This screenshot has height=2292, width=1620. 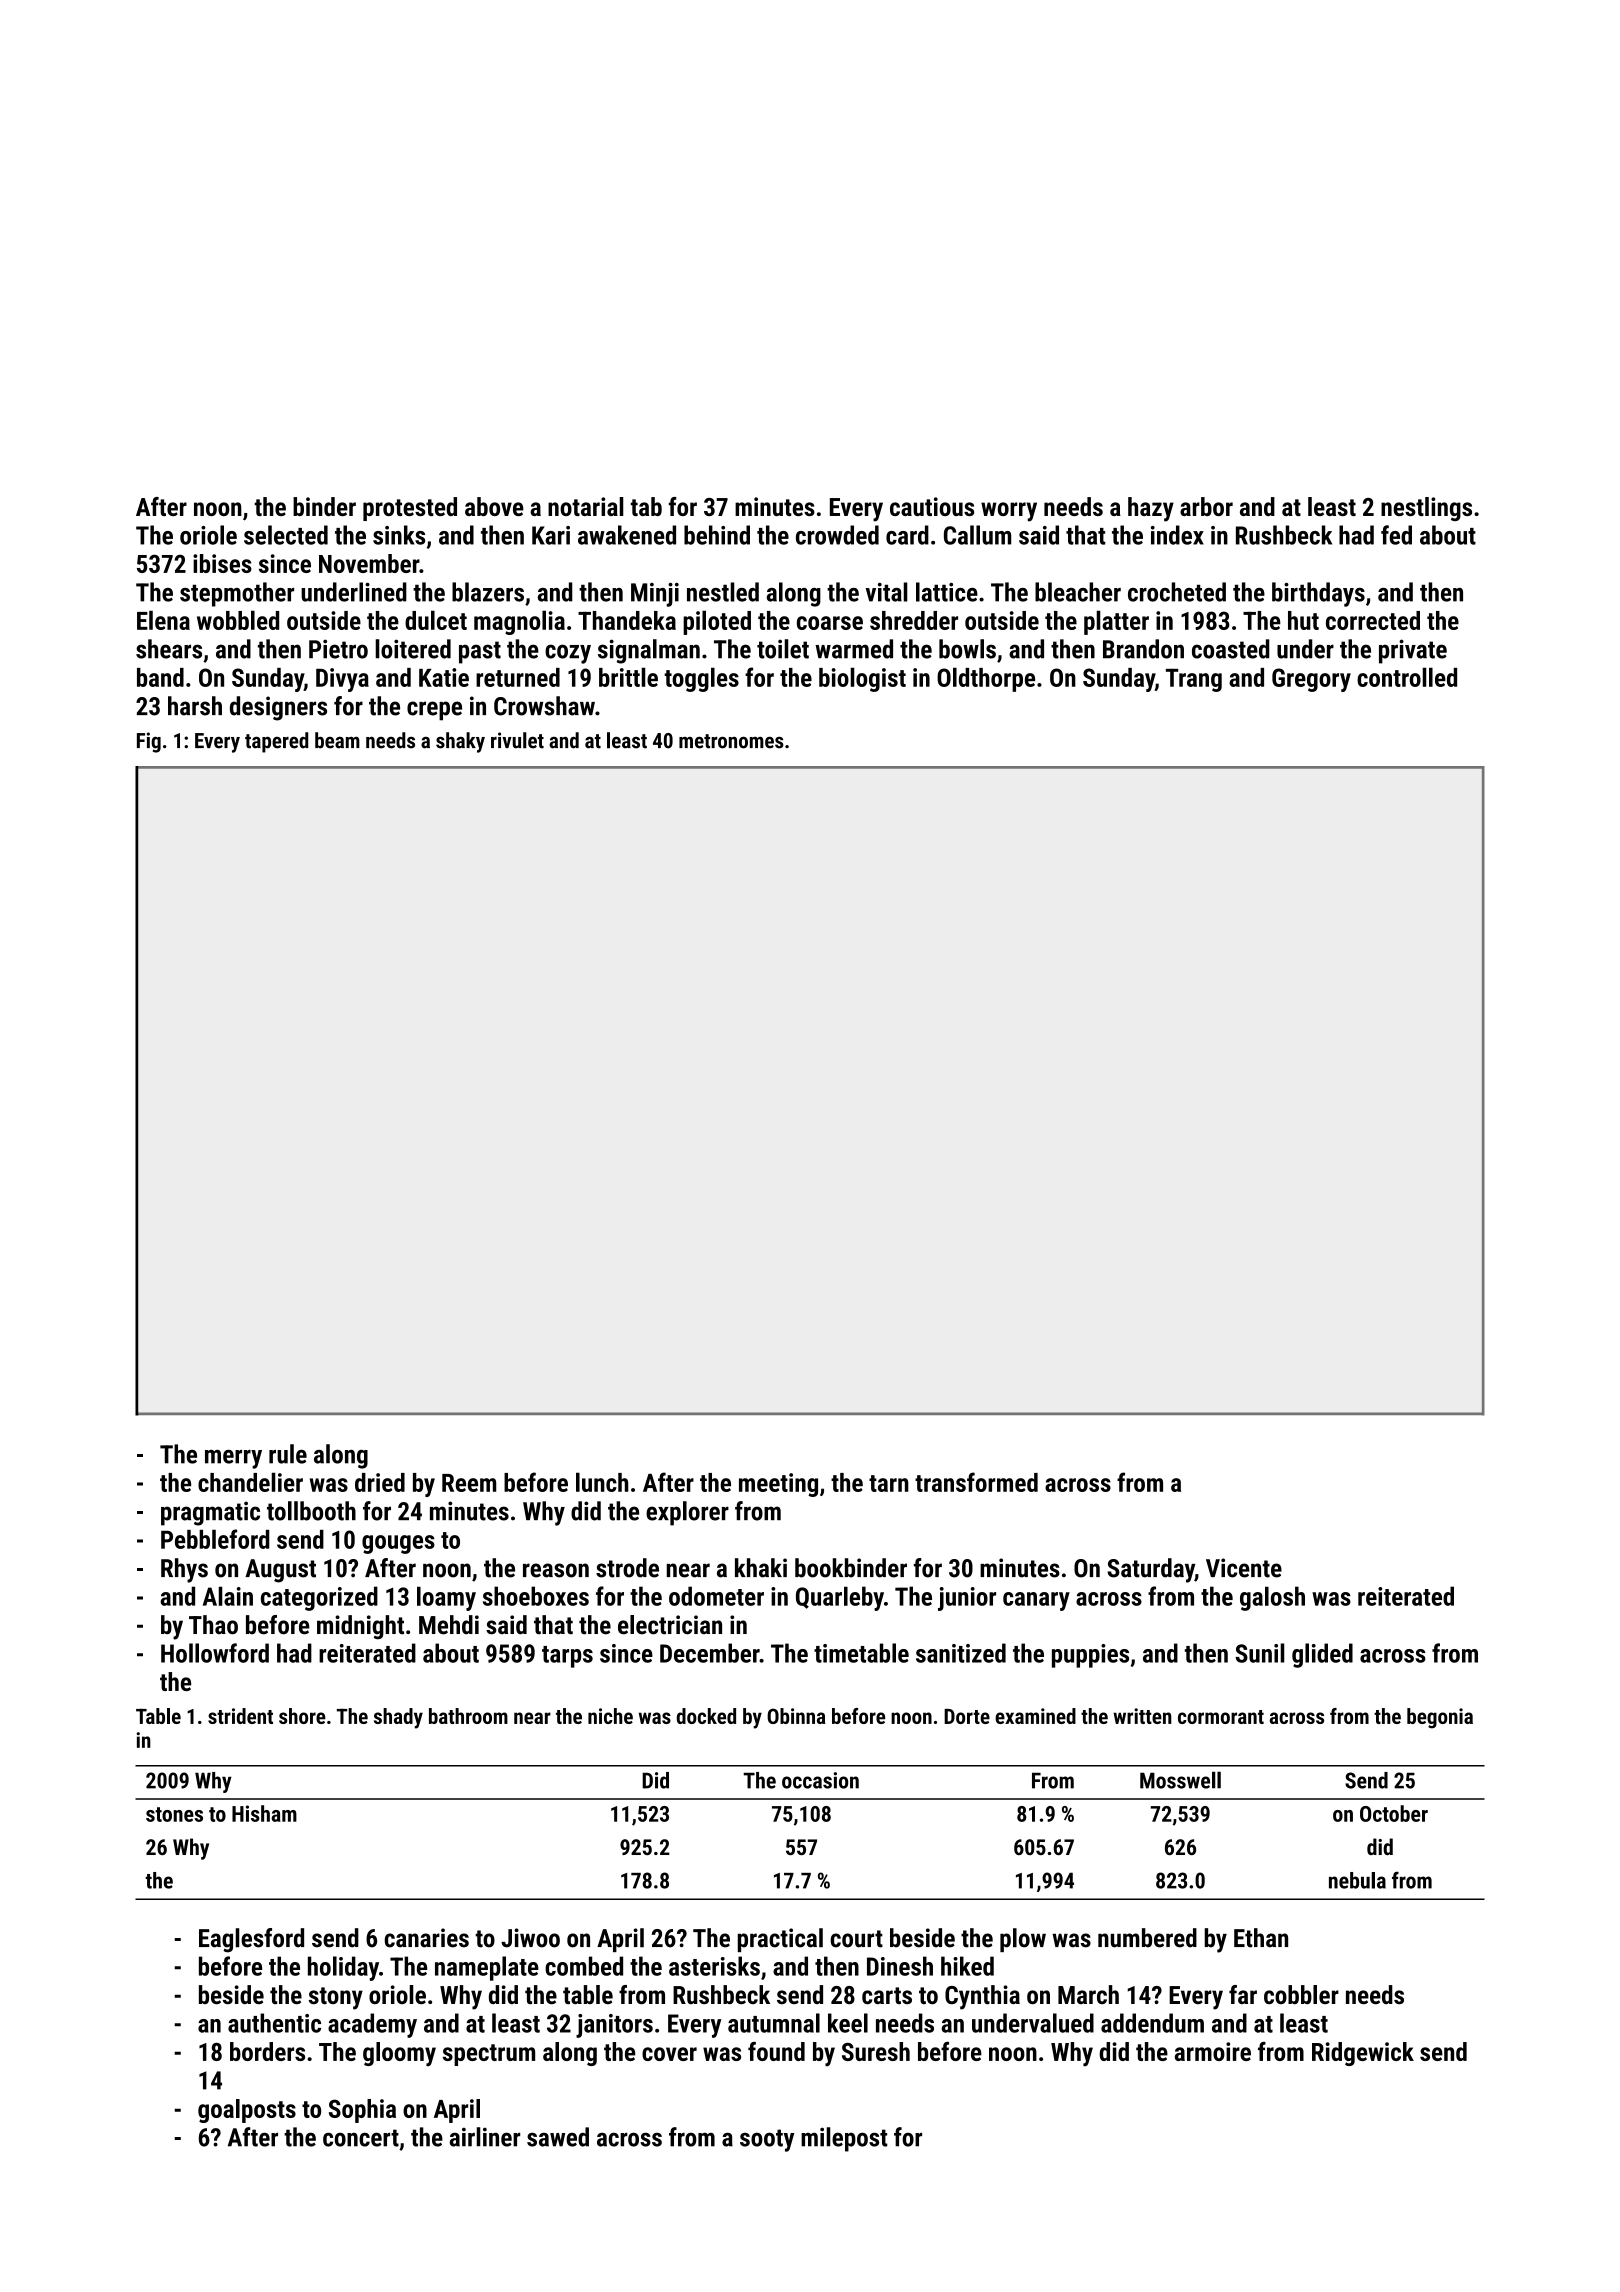 I want to click on shady, so click(x=398, y=1718).
